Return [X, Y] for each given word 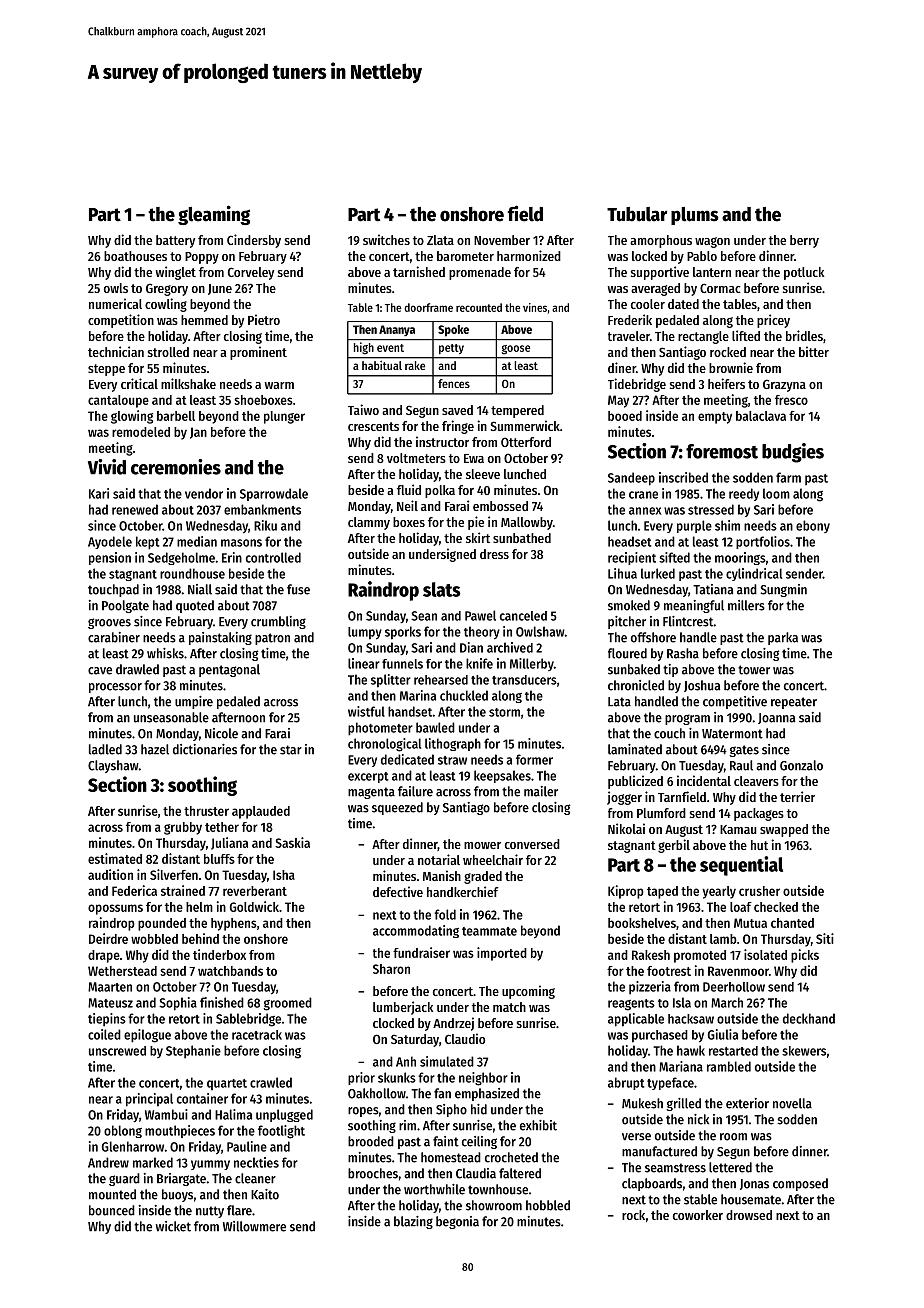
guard [124, 1179]
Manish [442, 875]
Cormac [720, 288]
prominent [258, 353]
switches [386, 239]
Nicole [221, 733]
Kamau [738, 829]
